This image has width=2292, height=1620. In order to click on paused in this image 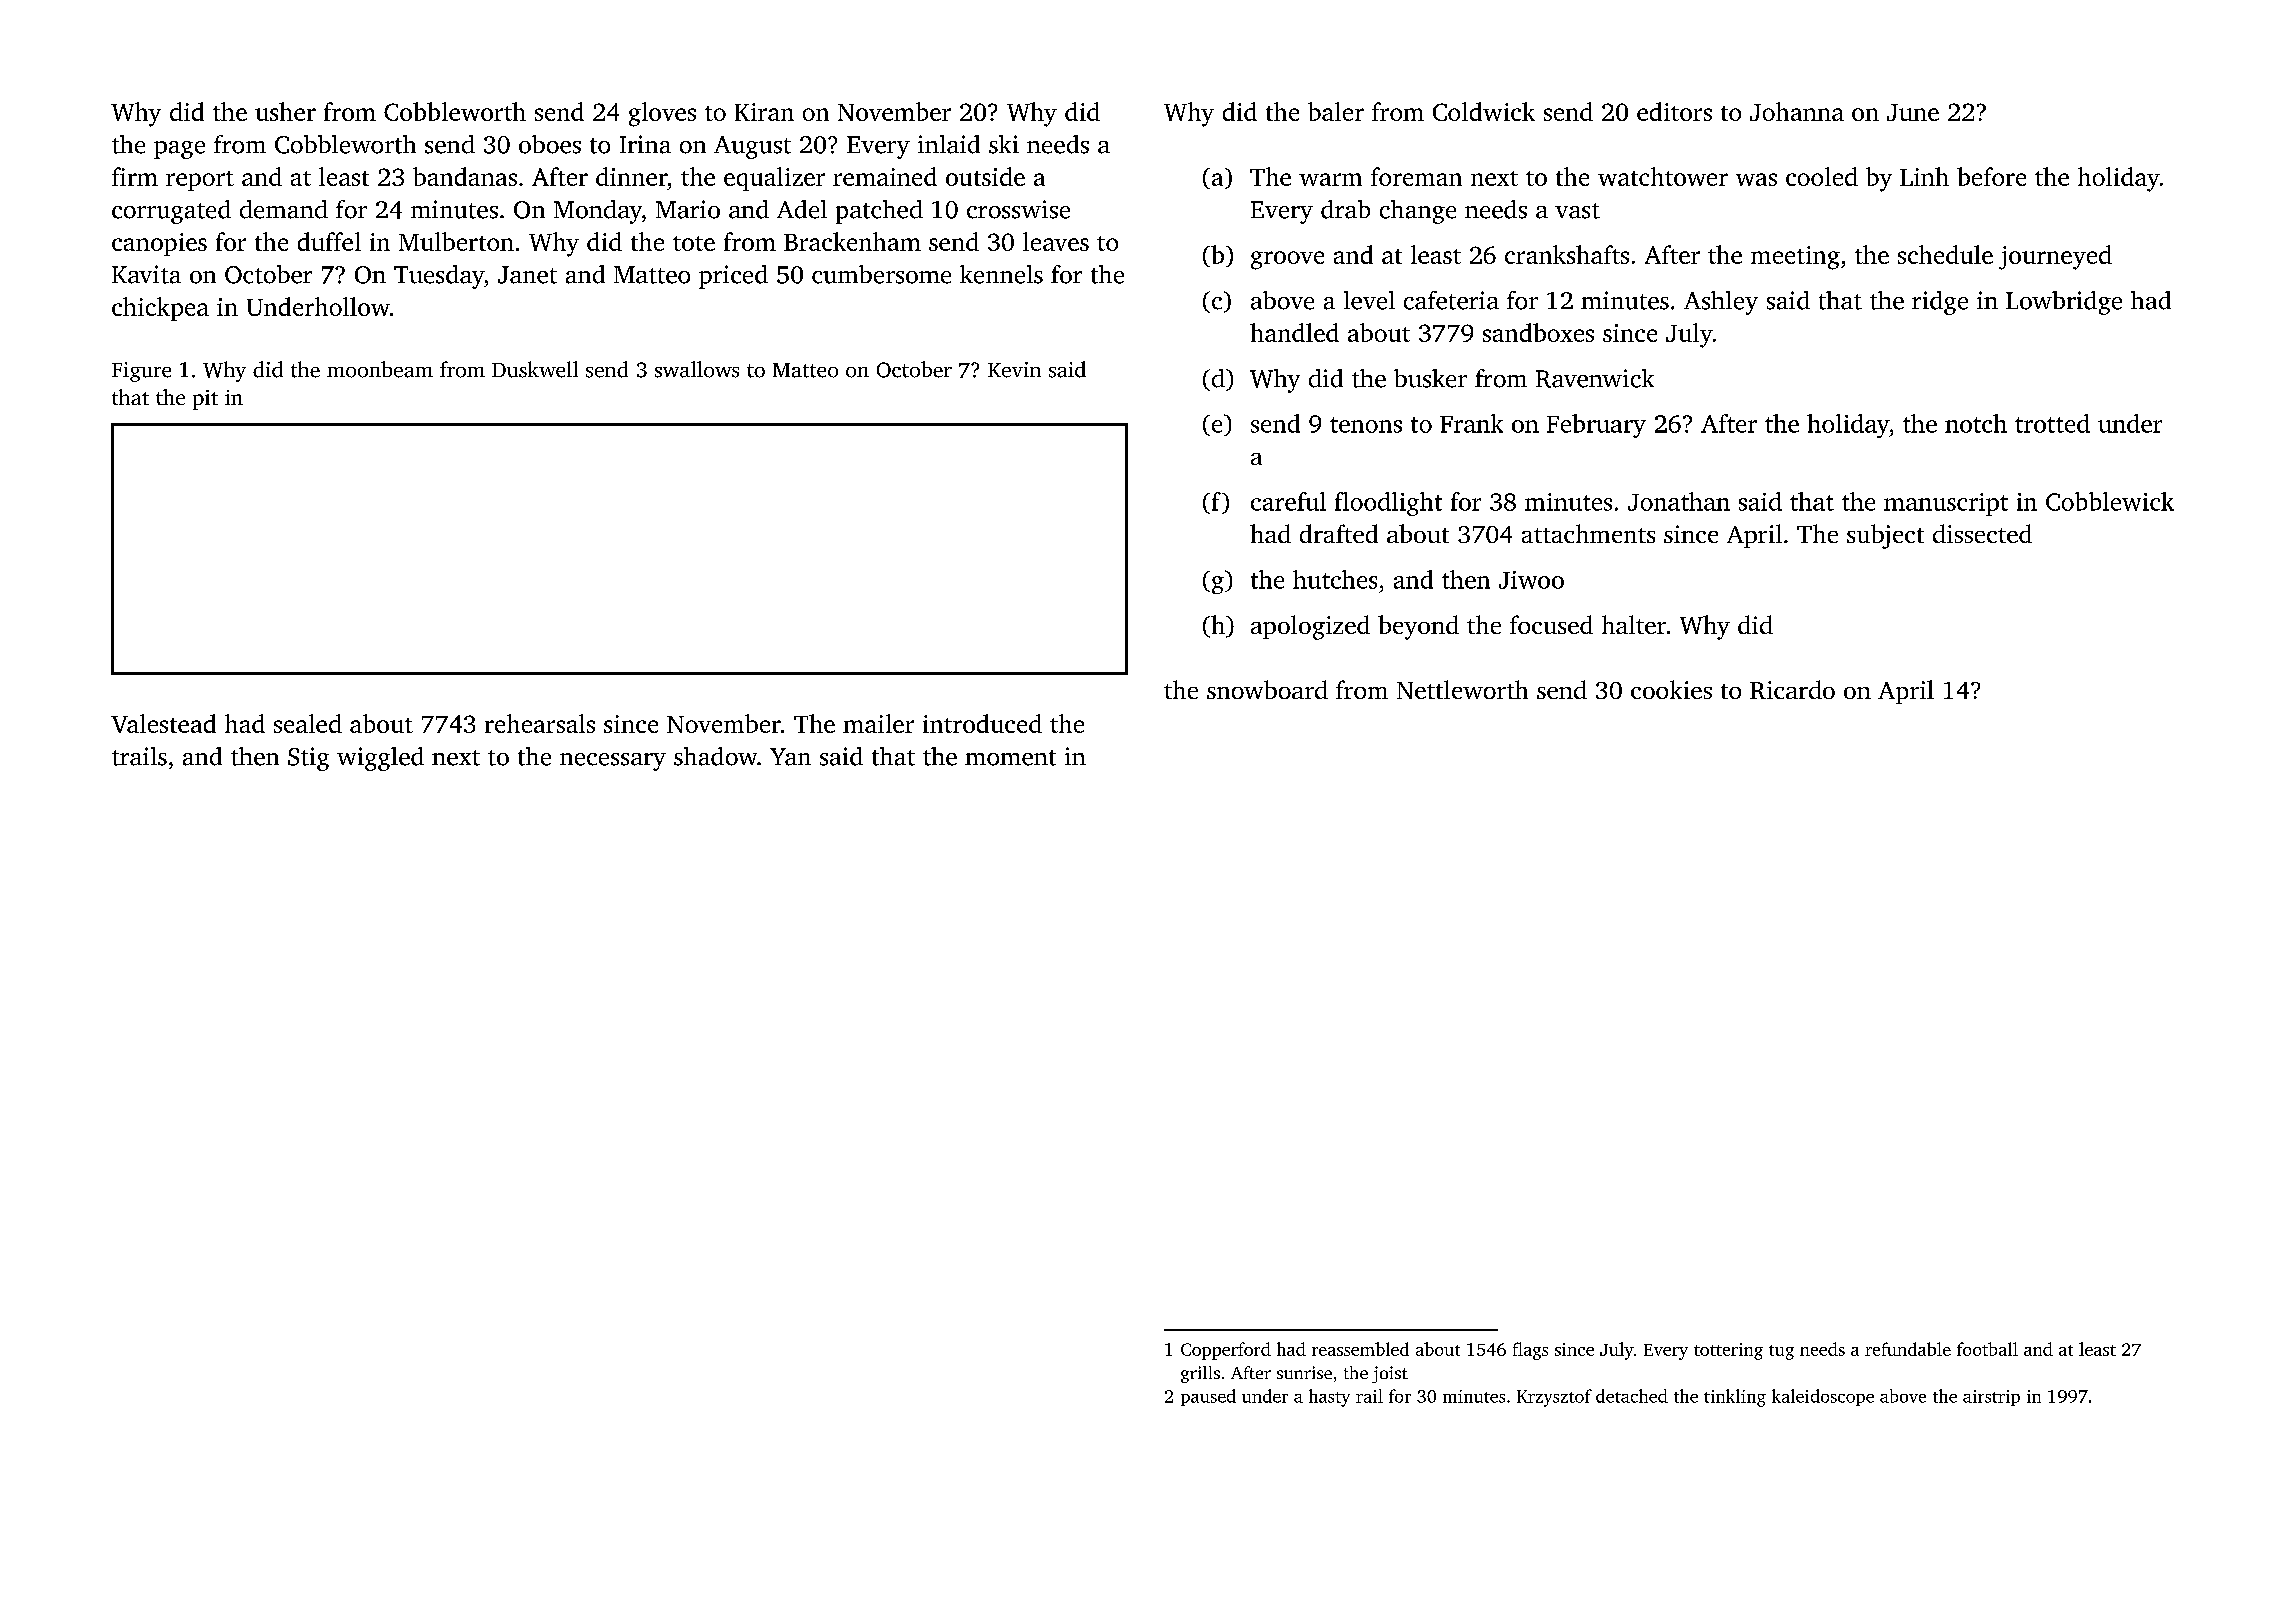, I will do `click(1208, 1397)`.
